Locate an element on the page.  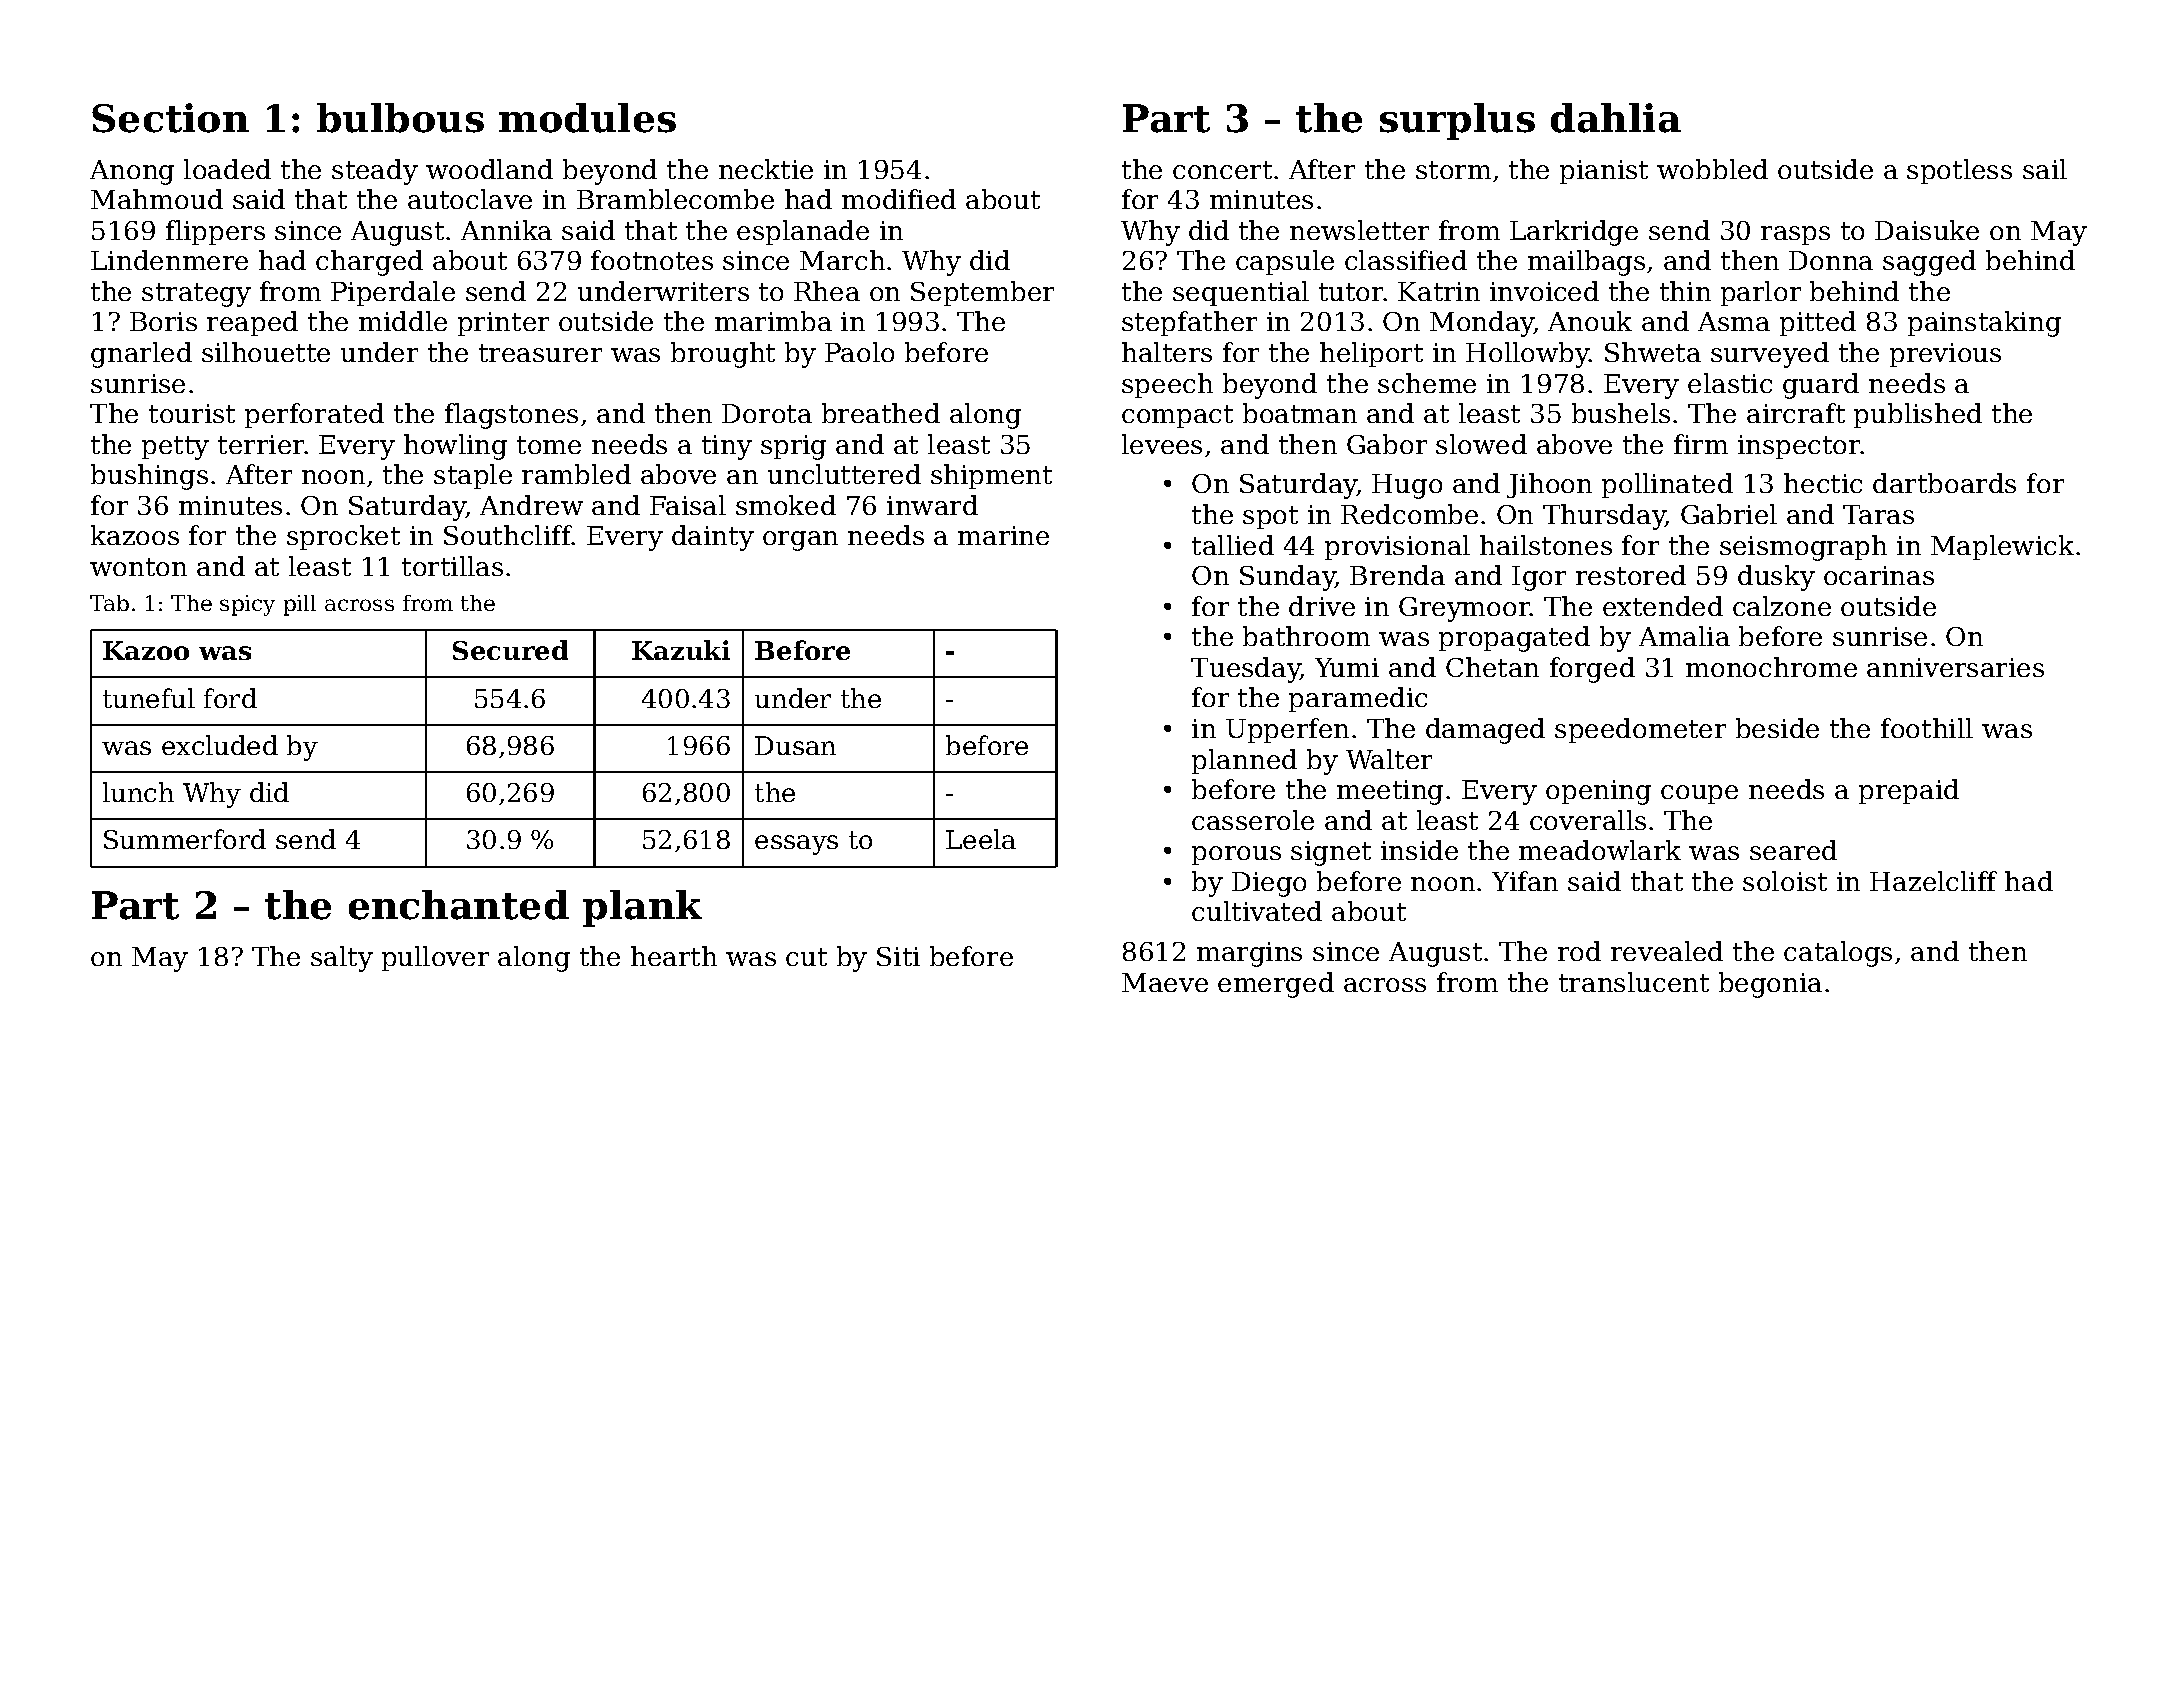
tallied is located at coordinates (1233, 545).
